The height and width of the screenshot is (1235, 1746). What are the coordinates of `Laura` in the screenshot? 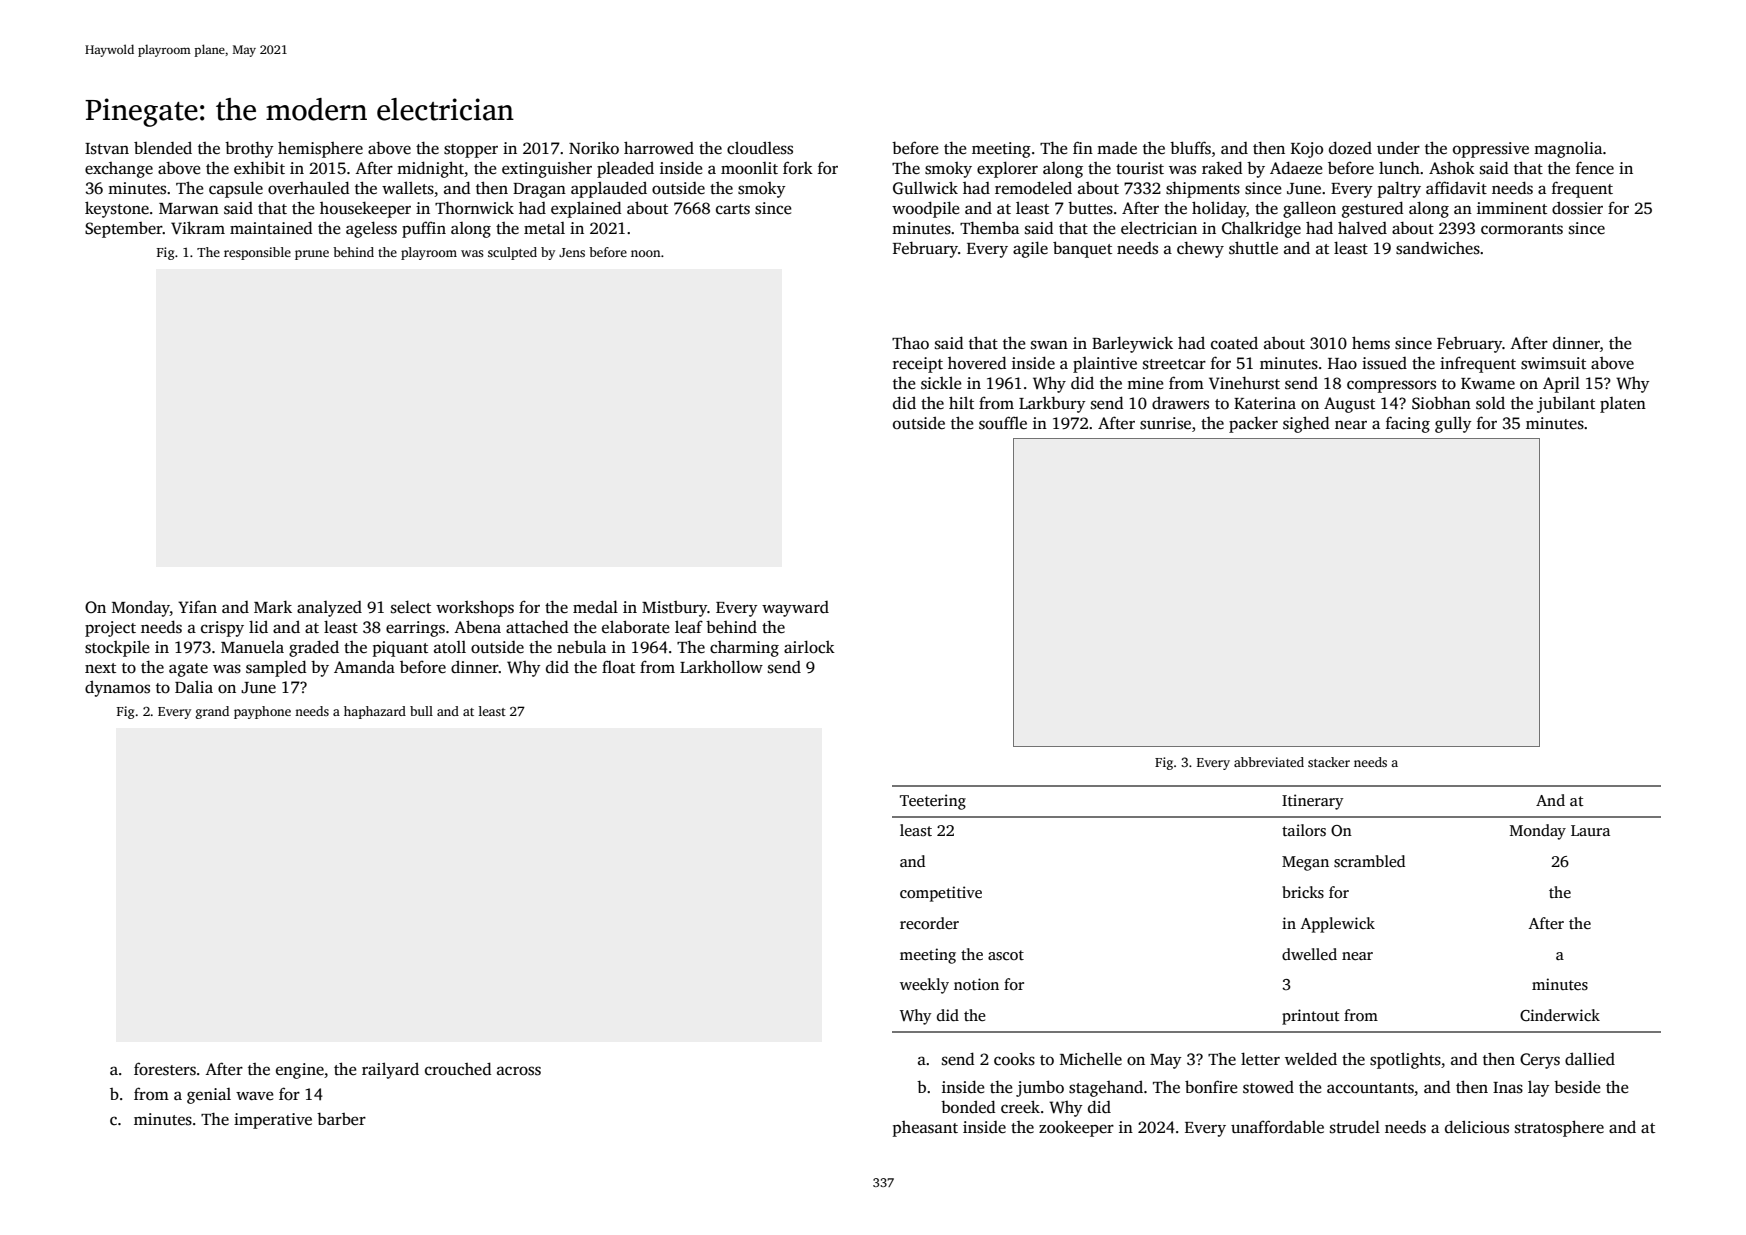 It's located at (1590, 830).
